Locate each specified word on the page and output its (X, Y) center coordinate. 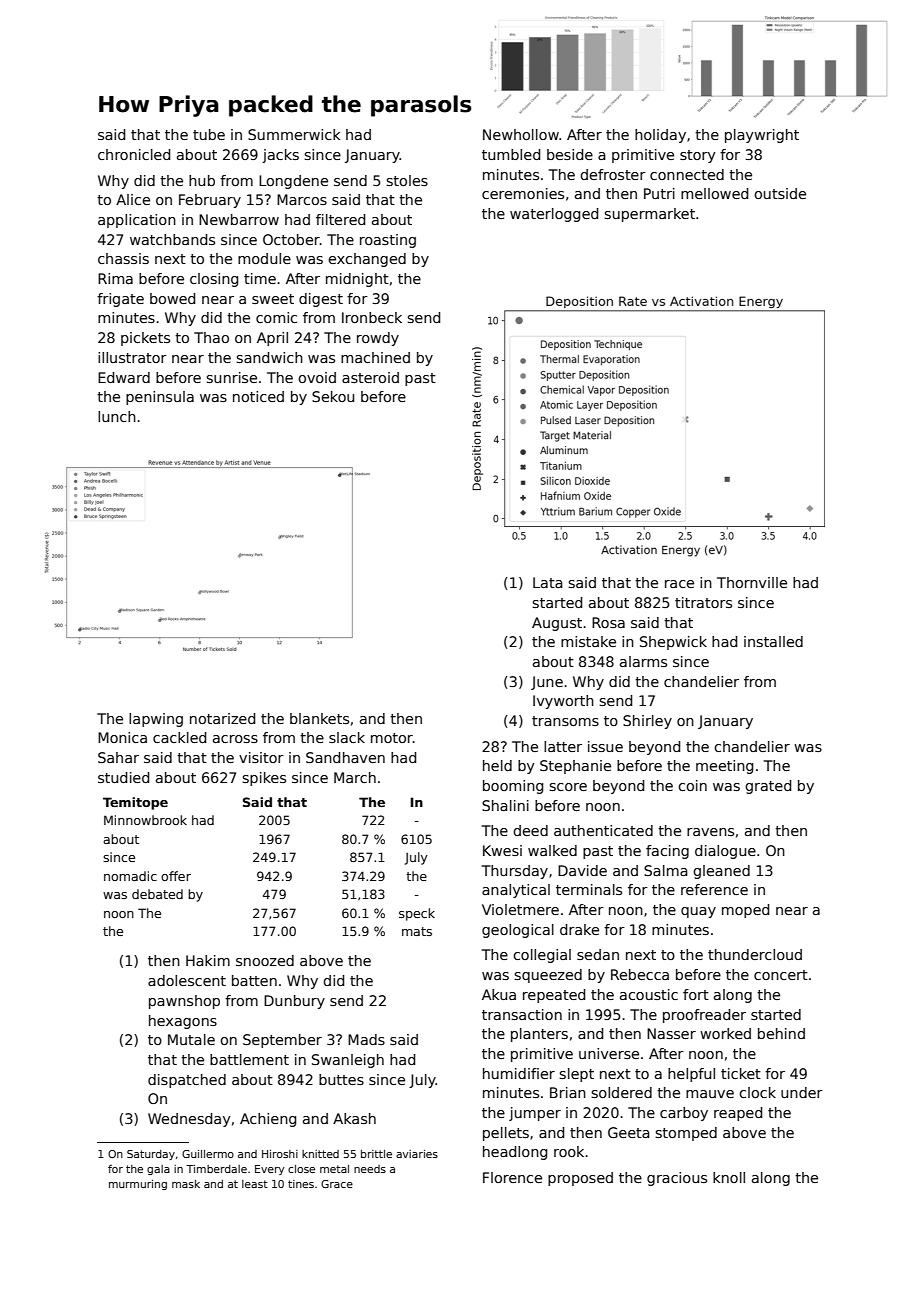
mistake (588, 641)
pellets (506, 1134)
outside (780, 193)
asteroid (370, 377)
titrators (703, 602)
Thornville (752, 582)
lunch (117, 416)
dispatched (187, 1081)
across (235, 739)
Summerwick (294, 134)
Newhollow (521, 134)
